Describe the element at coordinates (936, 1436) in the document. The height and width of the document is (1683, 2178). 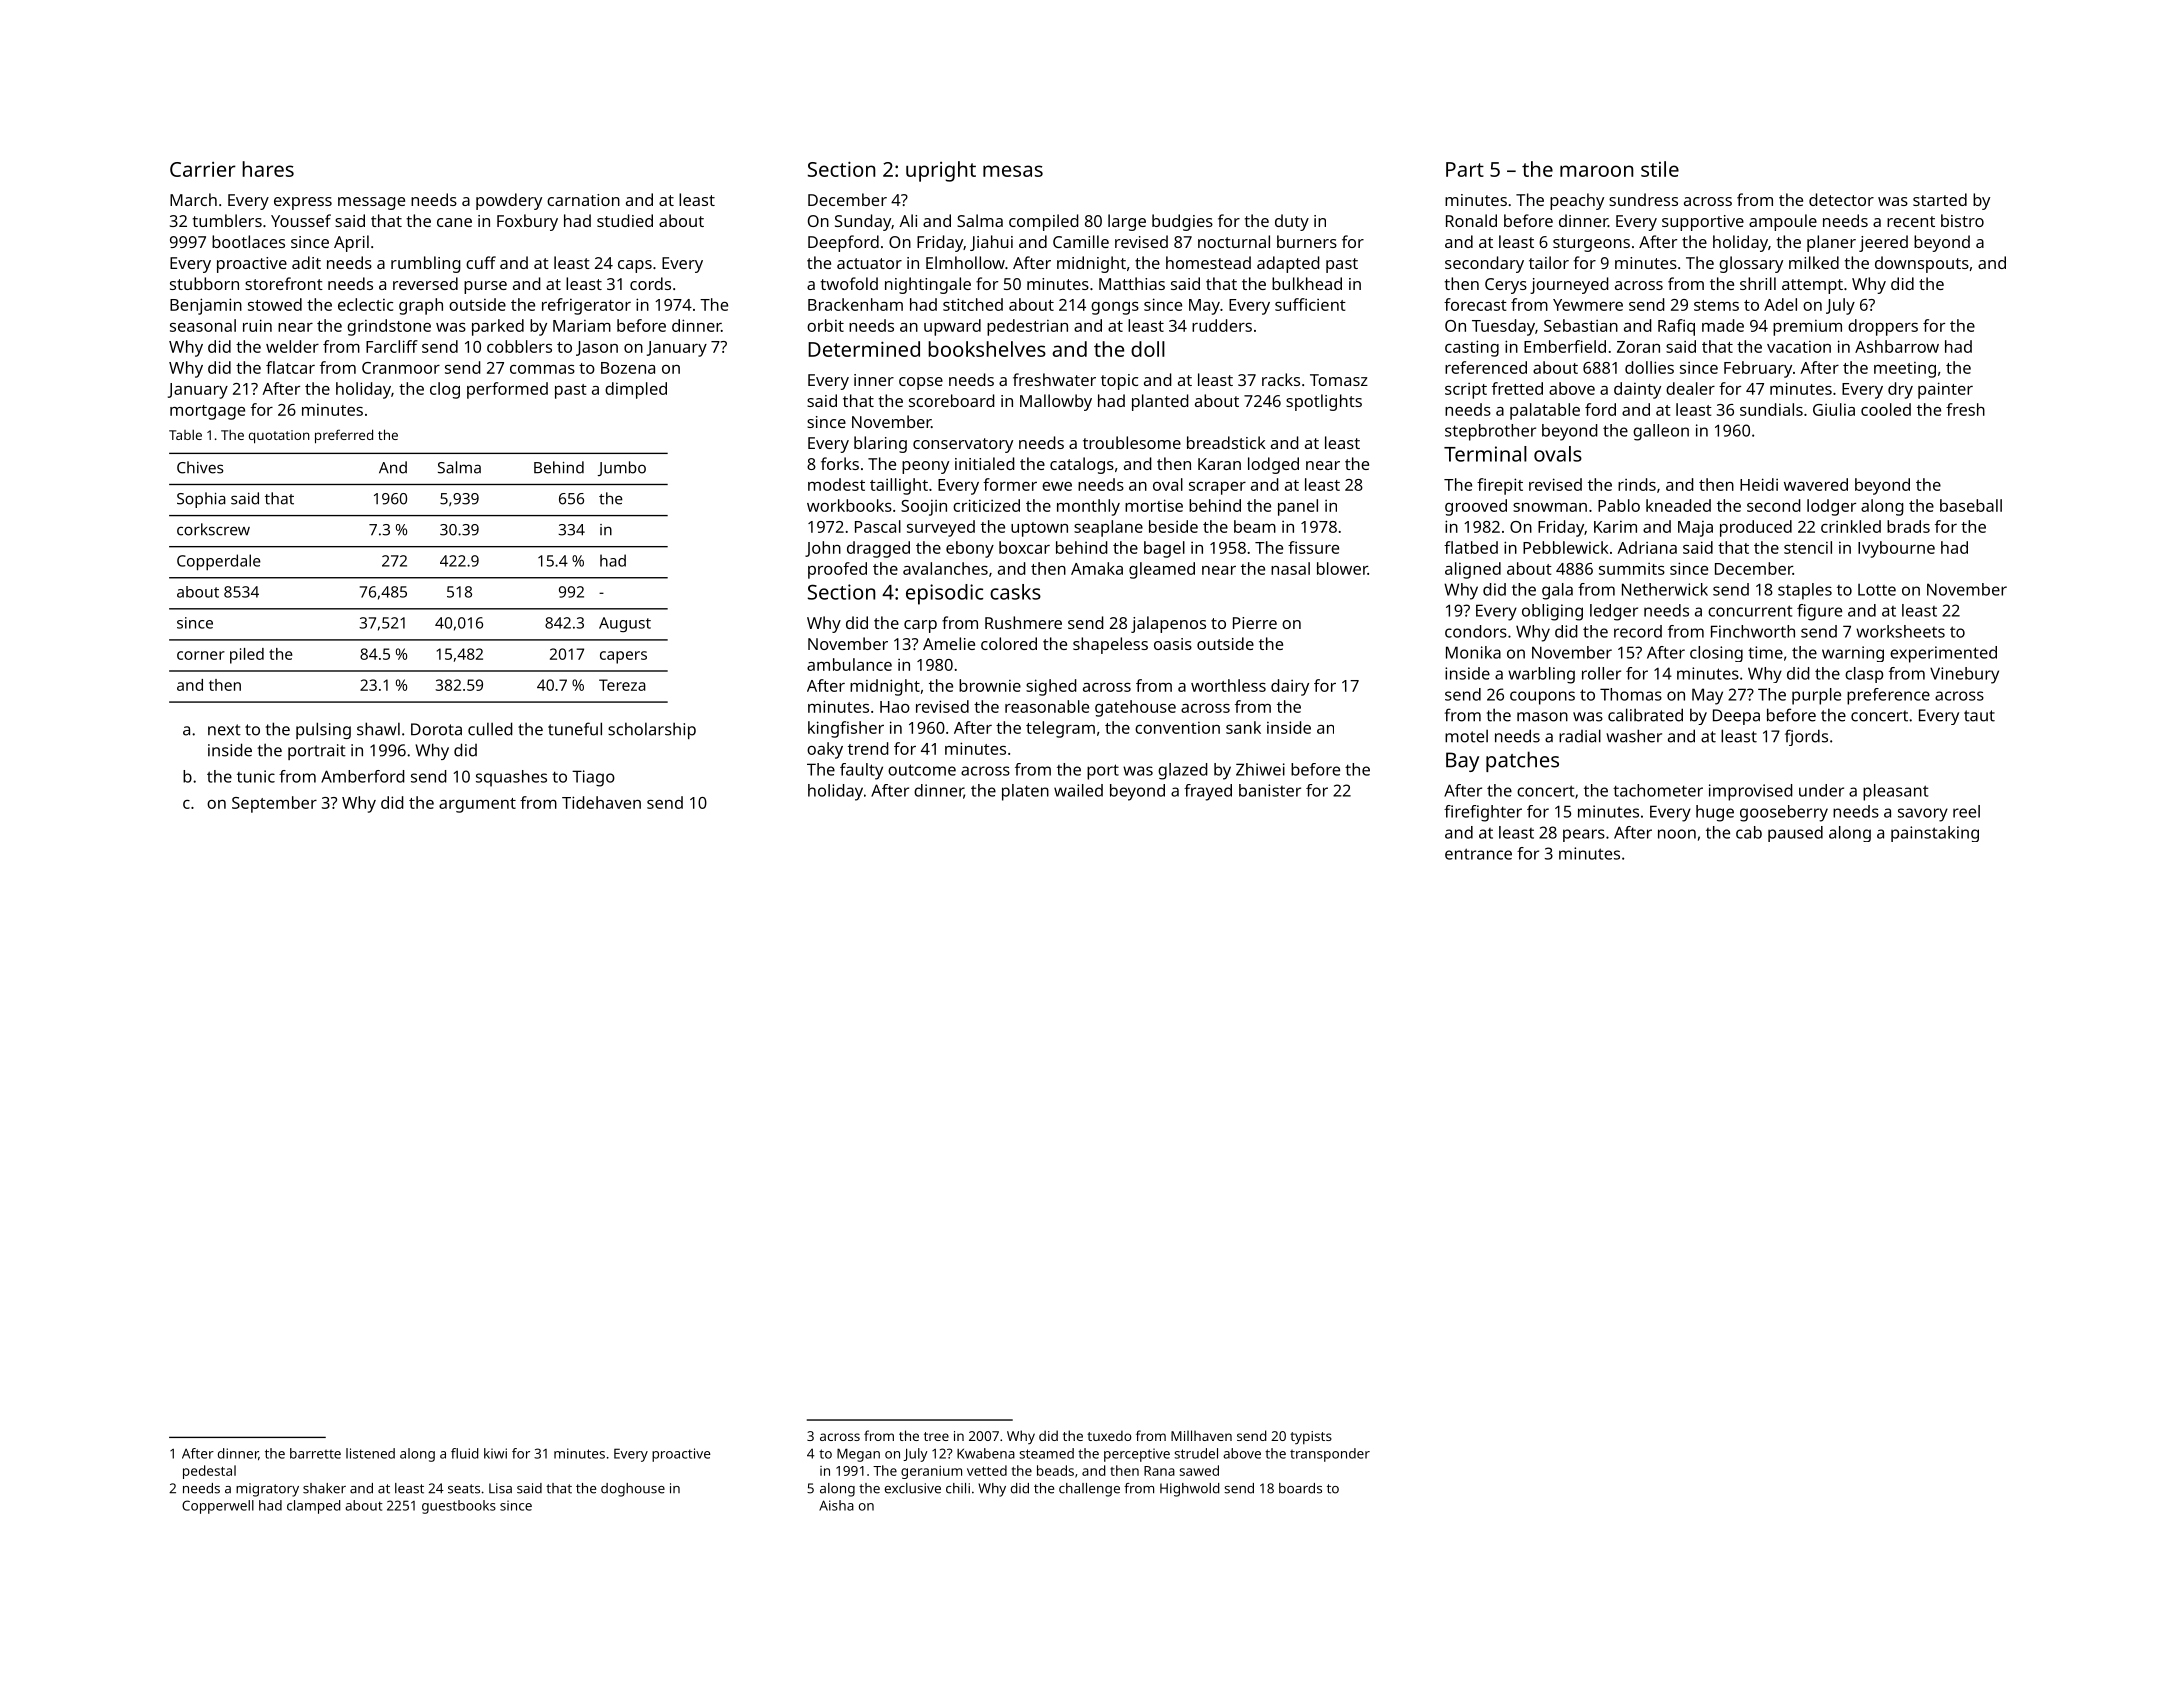
I see `tree` at that location.
